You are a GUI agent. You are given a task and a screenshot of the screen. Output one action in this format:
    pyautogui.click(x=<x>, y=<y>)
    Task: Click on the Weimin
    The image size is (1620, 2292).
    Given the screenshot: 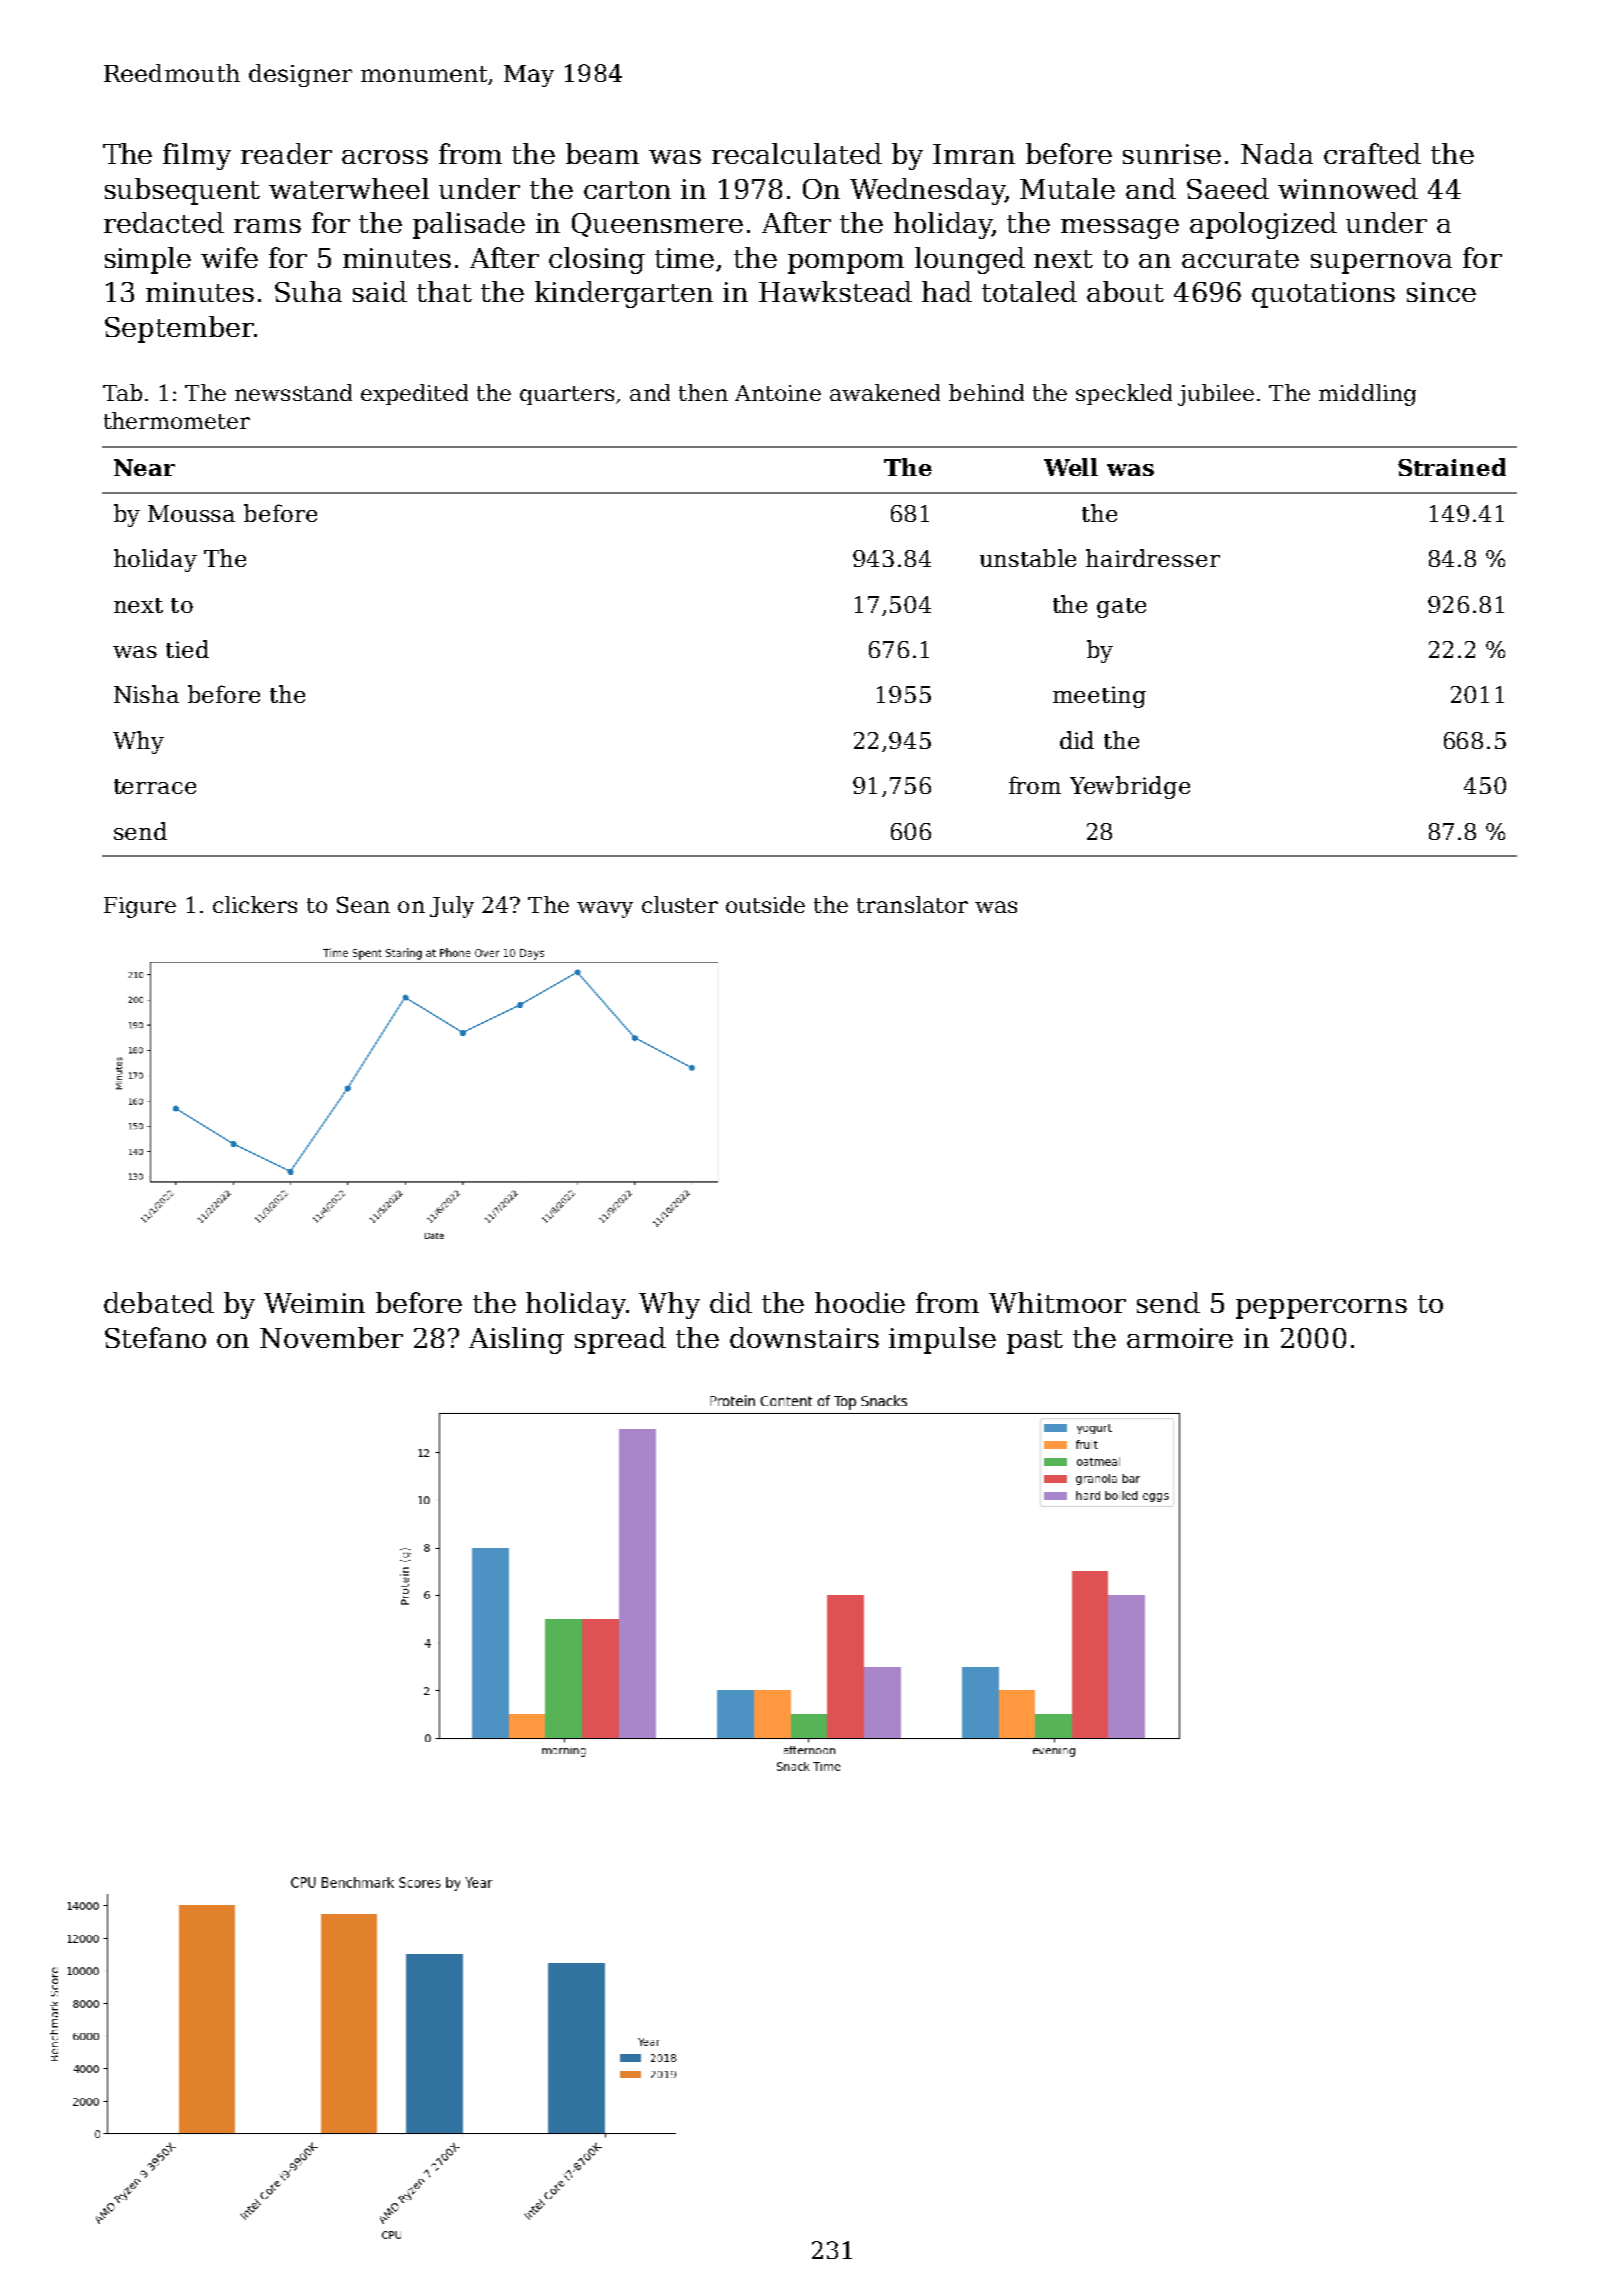 What is the action you would take?
    pyautogui.click(x=314, y=1303)
